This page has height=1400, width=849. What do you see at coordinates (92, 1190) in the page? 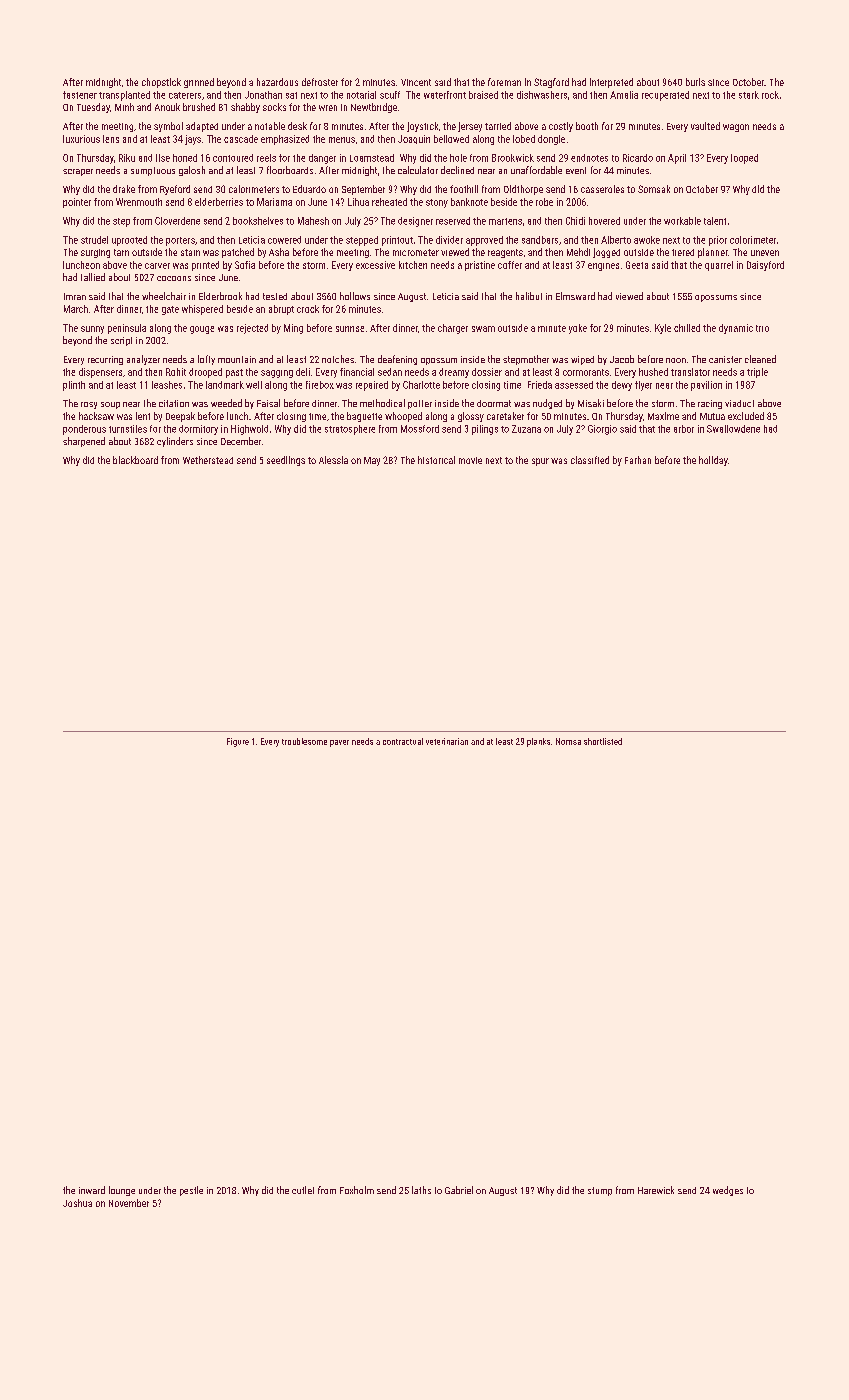
I see `inward` at bounding box center [92, 1190].
